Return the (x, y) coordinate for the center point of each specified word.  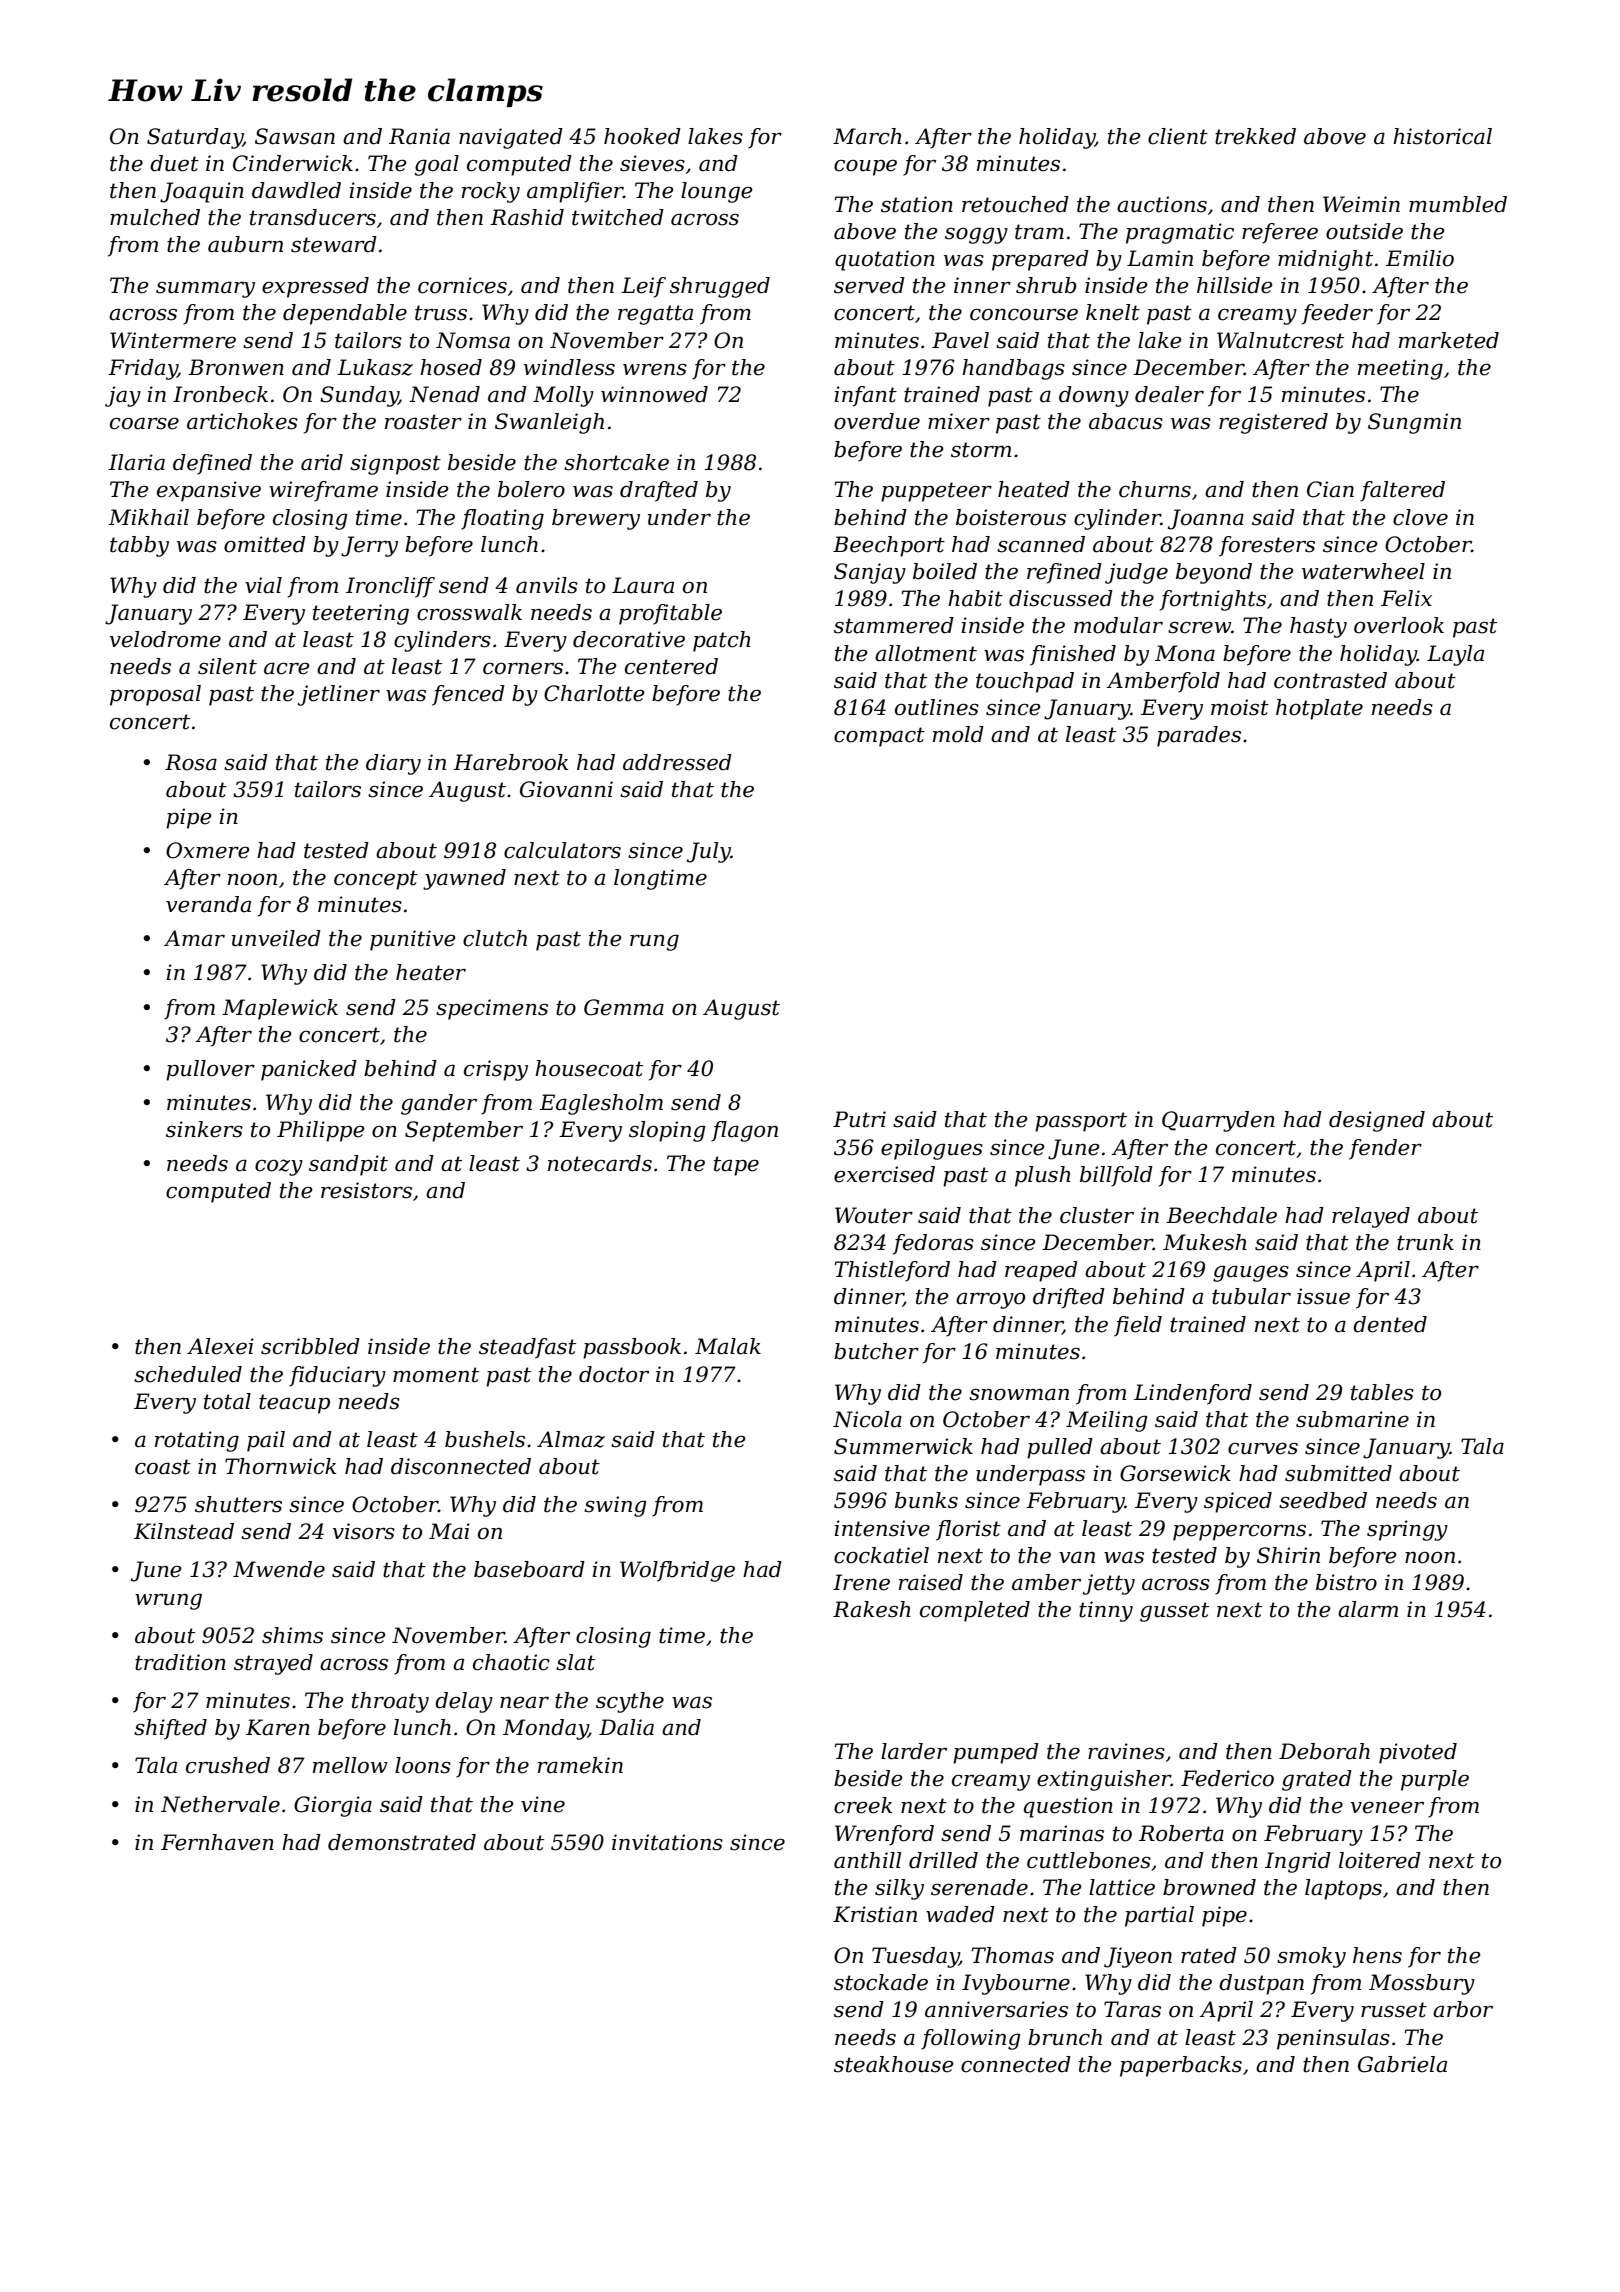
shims (292, 1635)
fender (1385, 1149)
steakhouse (894, 2064)
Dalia (626, 1727)
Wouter (874, 1215)
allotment (926, 653)
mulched (155, 217)
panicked (309, 1070)
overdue (877, 421)
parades (1199, 736)
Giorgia (333, 1806)
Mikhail (148, 517)
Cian (1330, 489)
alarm (1368, 1609)
